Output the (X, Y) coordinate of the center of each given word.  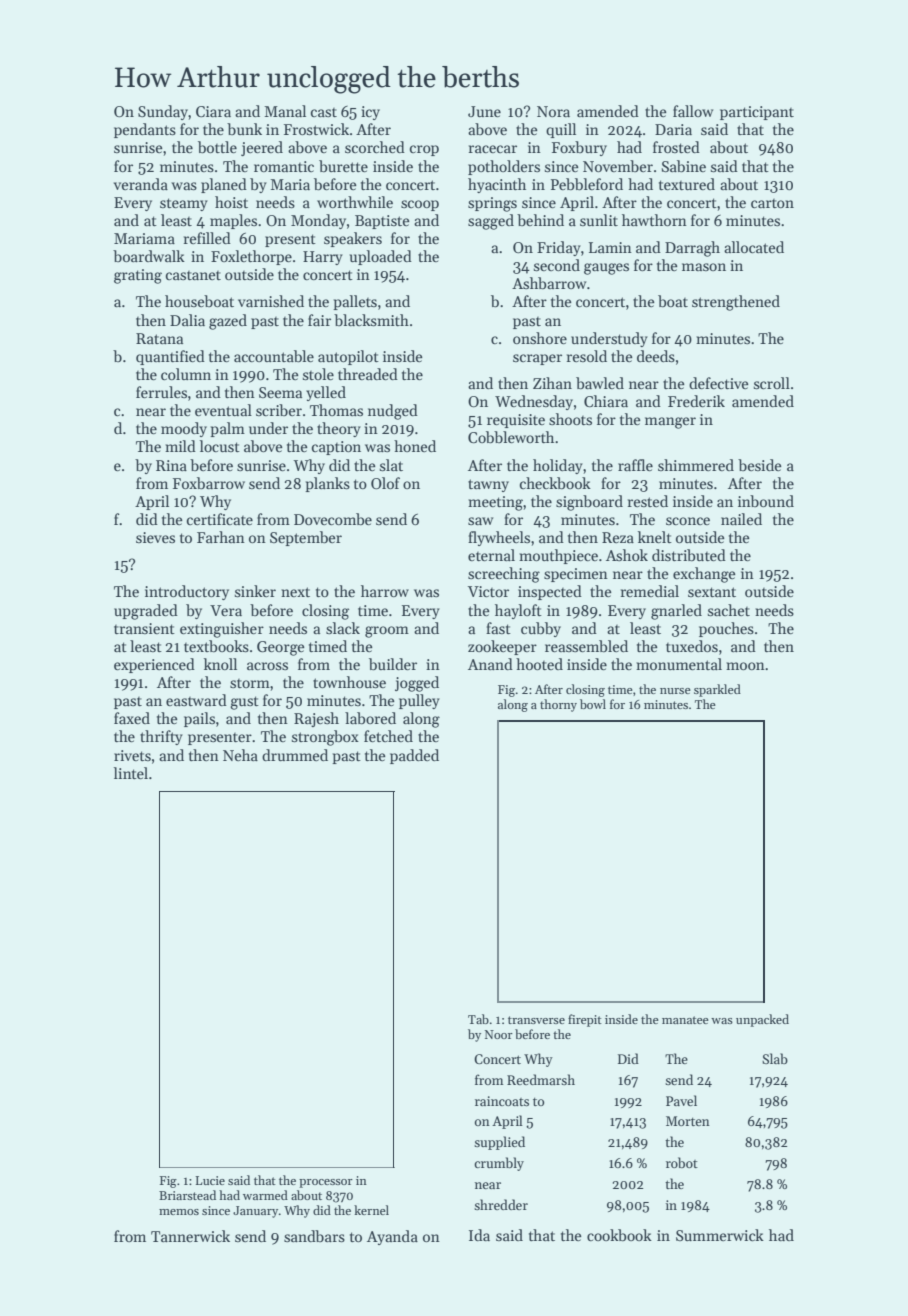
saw (480, 521)
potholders (504, 167)
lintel (131, 773)
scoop (420, 205)
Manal (285, 111)
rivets (132, 755)
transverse (536, 1020)
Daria (673, 129)
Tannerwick (190, 1236)
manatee (685, 1020)
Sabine (684, 166)
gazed (228, 322)
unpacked (762, 1020)
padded (414, 756)
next (295, 592)
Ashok (627, 555)
